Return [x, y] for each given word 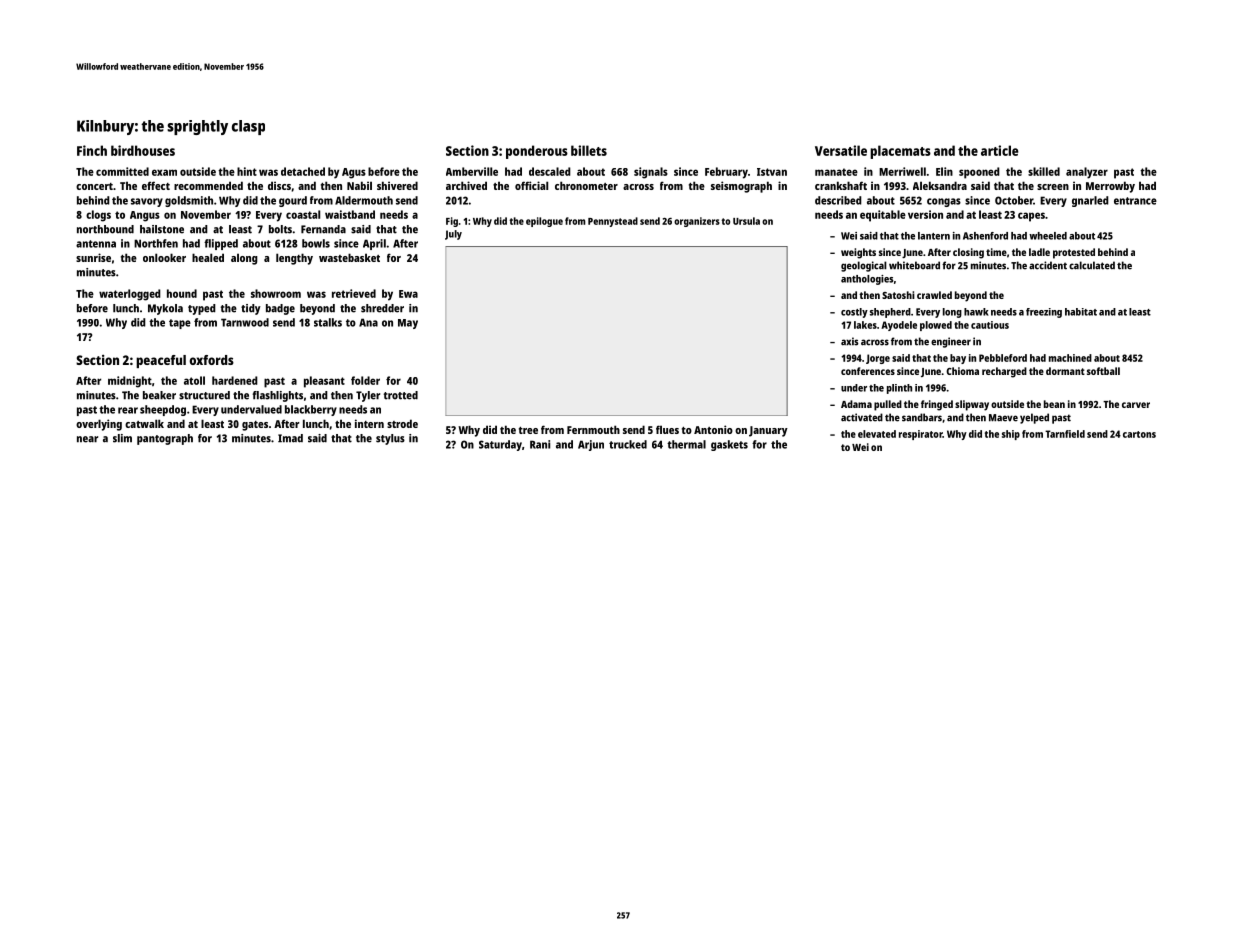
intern [369, 423]
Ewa [408, 294]
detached [303, 171]
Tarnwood [245, 322]
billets [589, 150]
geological [864, 266]
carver [1136, 405]
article [1000, 150]
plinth [899, 389]
